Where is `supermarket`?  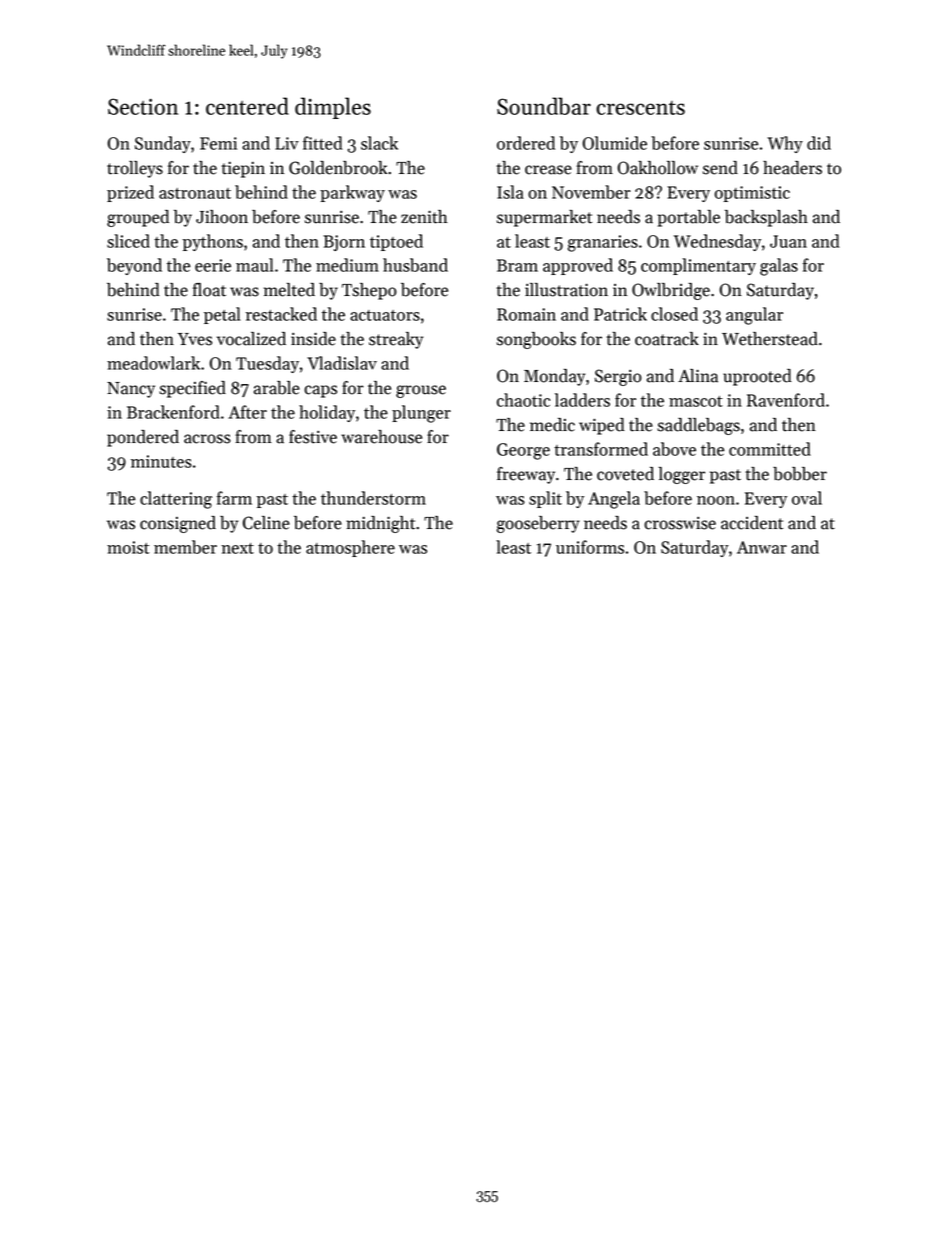 supermarket is located at coordinates (544, 218).
